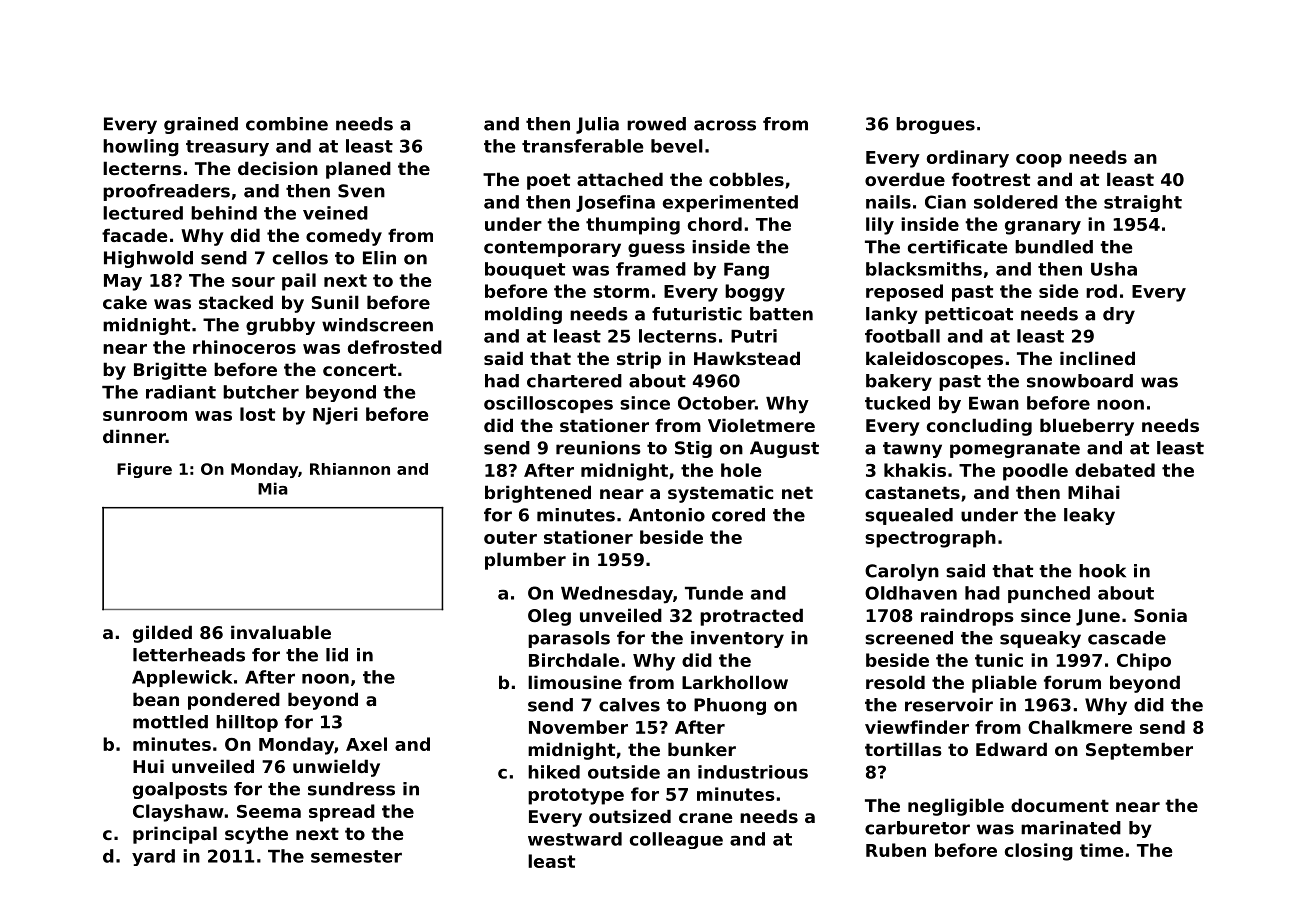 This document has width=1308, height=924. Describe the element at coordinates (969, 315) in the document. I see `petticoat` at that location.
